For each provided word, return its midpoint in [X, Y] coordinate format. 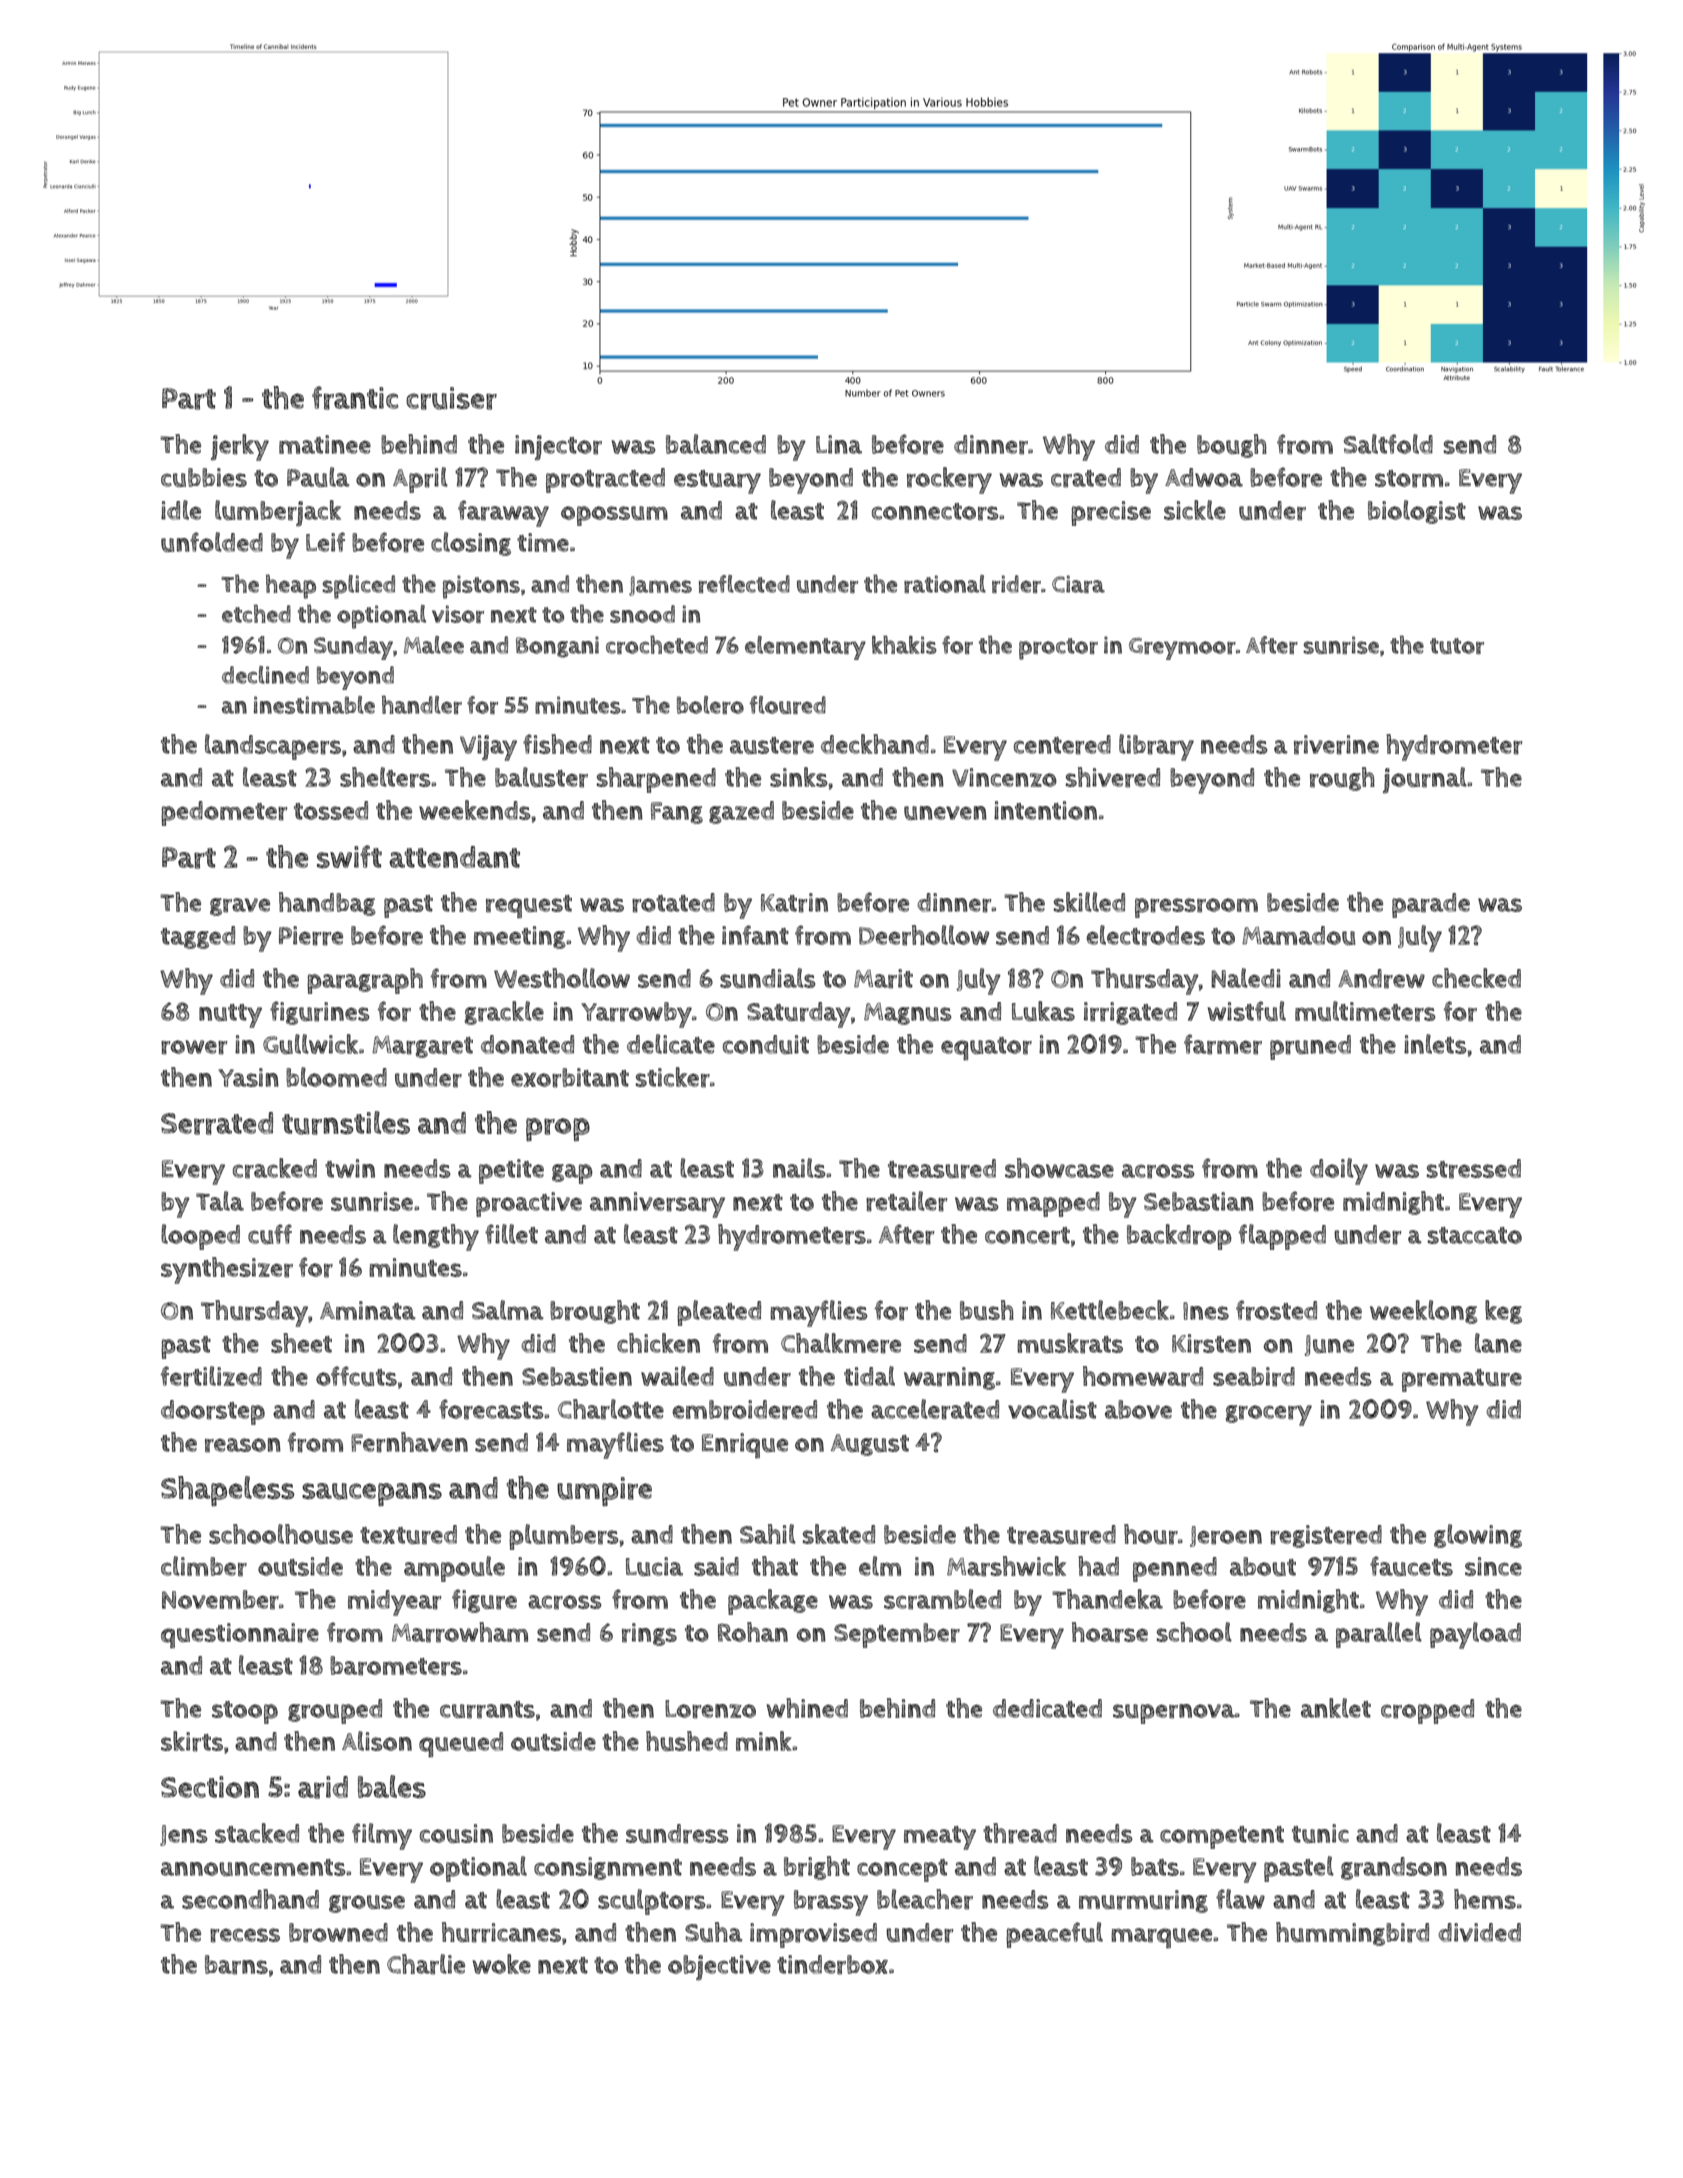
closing [471, 544]
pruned [1310, 1047]
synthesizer [227, 1270]
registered [1326, 1536]
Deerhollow [924, 935]
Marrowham [460, 1632]
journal [1425, 780]
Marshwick [1006, 1566]
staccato [1475, 1235]
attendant [454, 857]
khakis [904, 644]
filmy [382, 1836]
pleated [719, 1313]
